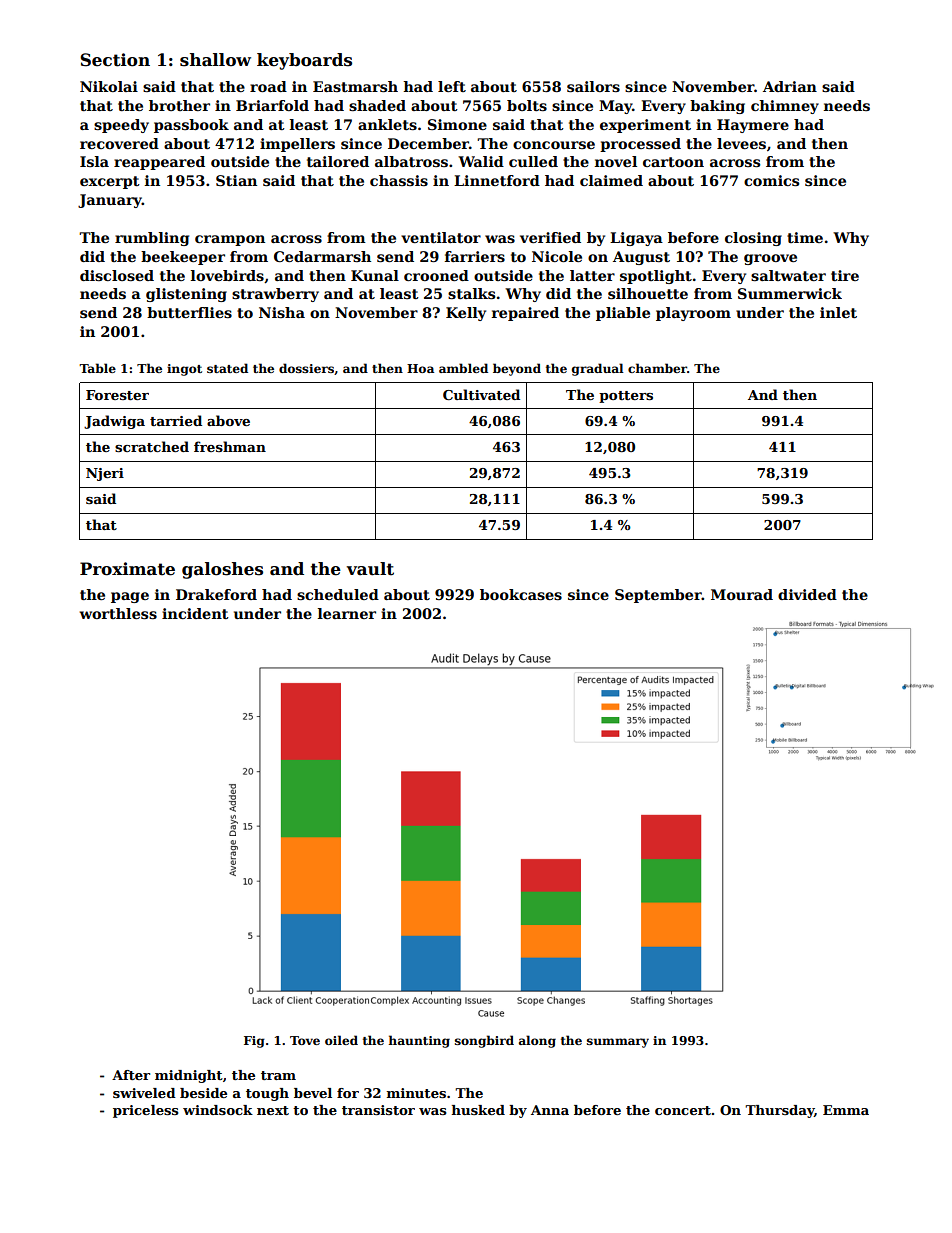 This page has width=952, height=1233. What do you see at coordinates (304, 61) in the page?
I see `keyboards` at bounding box center [304, 61].
